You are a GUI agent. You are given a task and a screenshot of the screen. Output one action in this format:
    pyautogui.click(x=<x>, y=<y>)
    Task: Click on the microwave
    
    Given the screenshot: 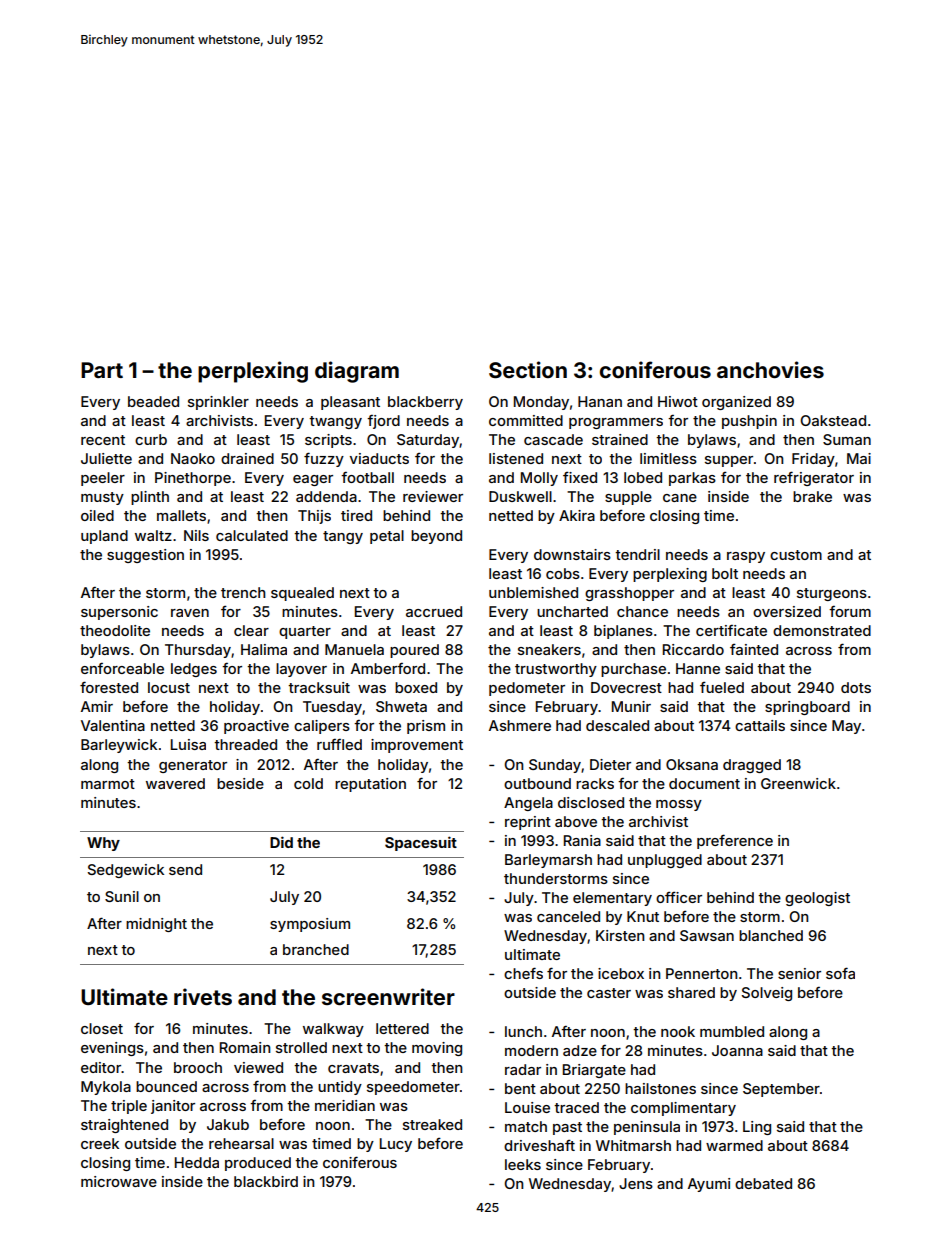 What is the action you would take?
    pyautogui.click(x=119, y=1181)
